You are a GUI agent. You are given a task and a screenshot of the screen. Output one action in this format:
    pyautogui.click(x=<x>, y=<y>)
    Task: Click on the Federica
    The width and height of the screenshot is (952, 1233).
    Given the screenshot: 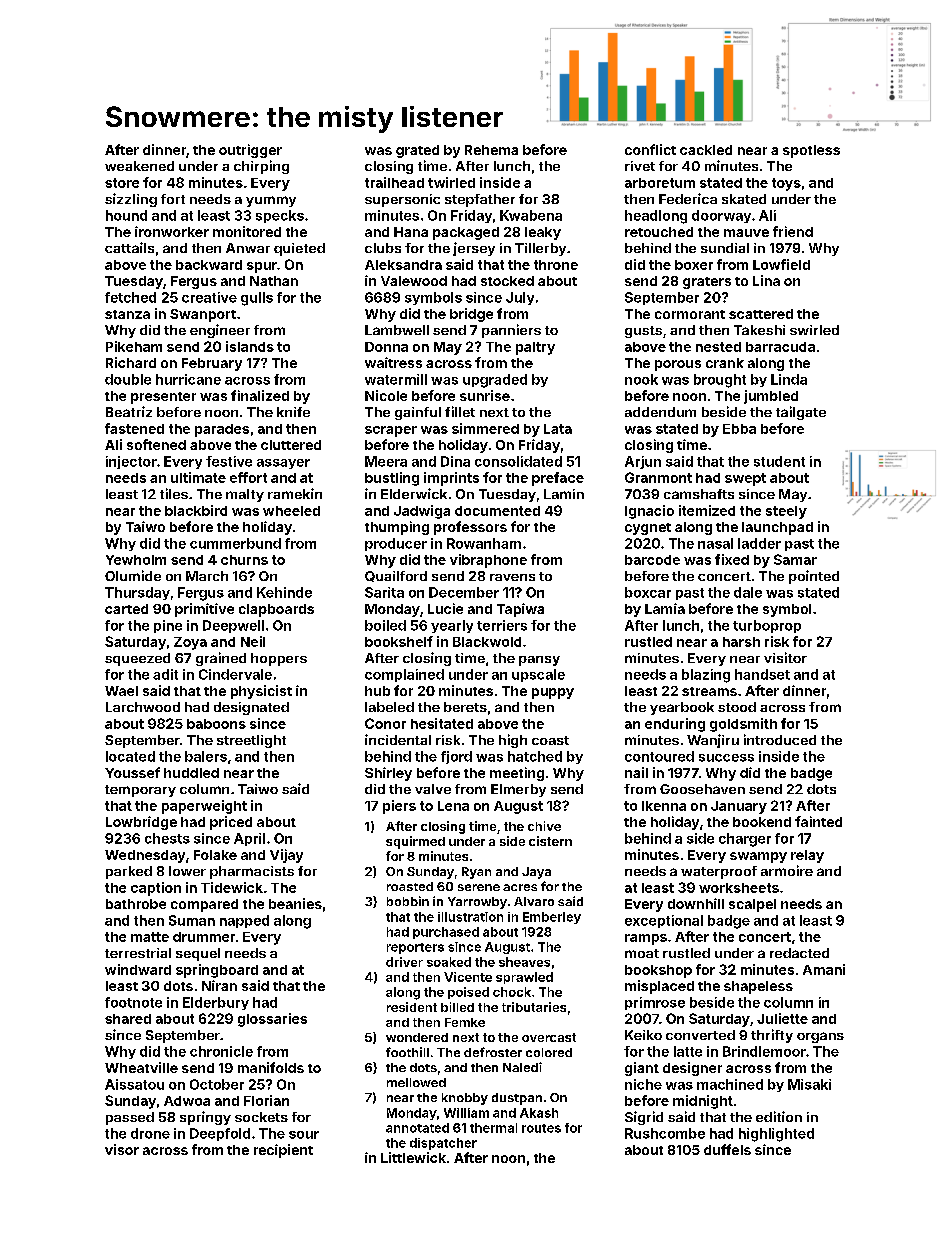 What is the action you would take?
    pyautogui.click(x=688, y=198)
